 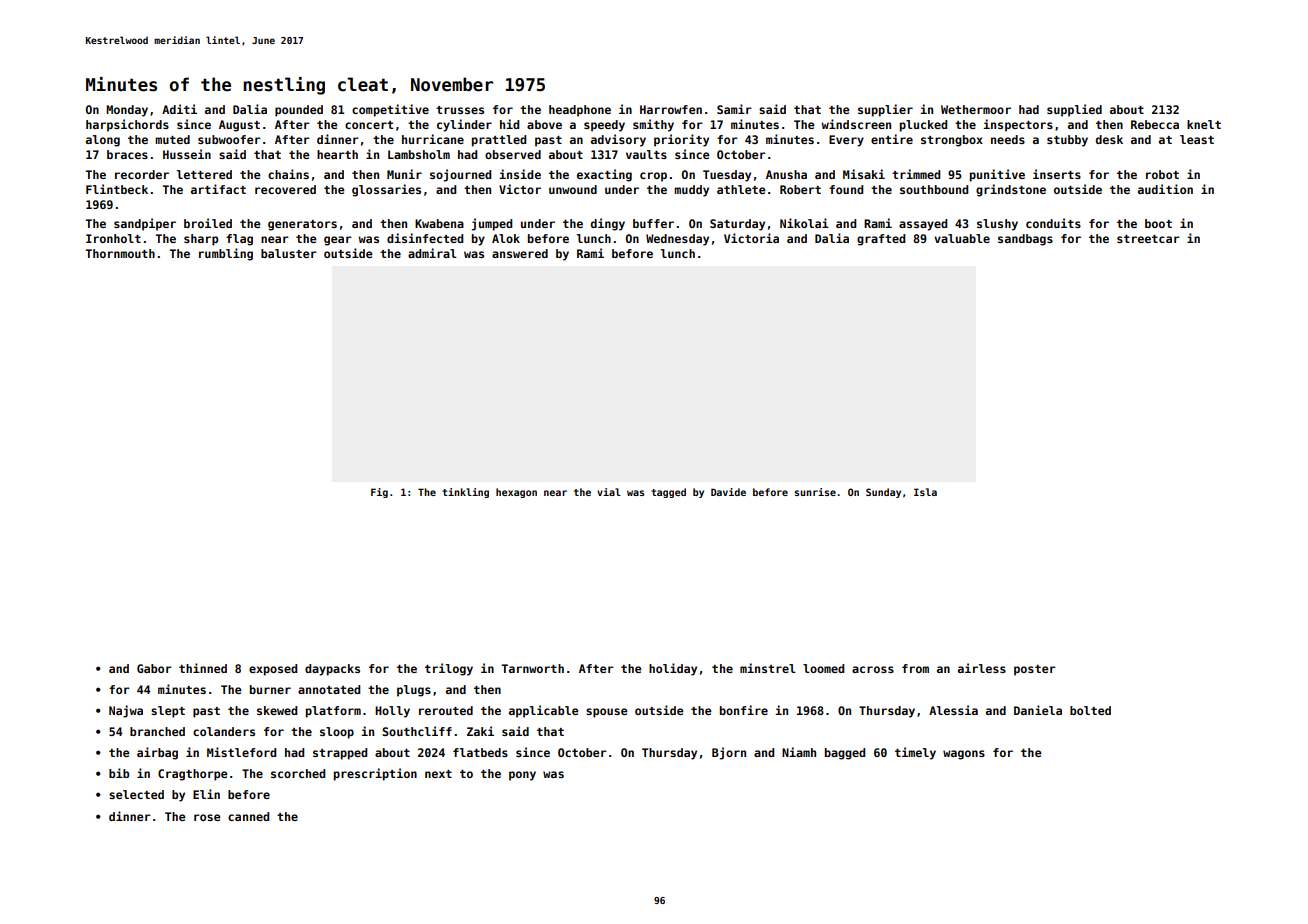 What do you see at coordinates (379, 493) in the document?
I see `Fig` at bounding box center [379, 493].
